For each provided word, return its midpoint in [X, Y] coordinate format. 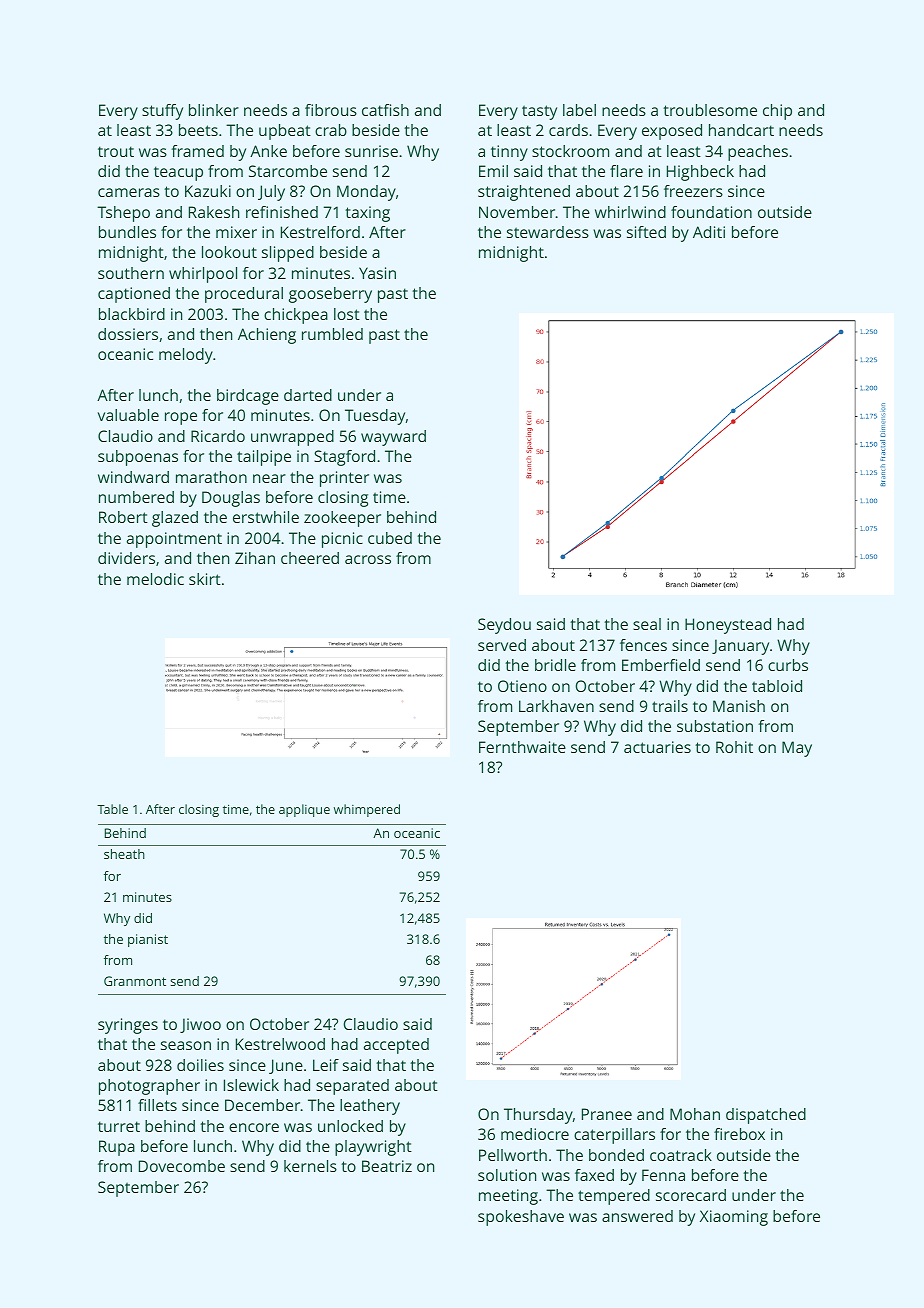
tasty [539, 112]
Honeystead [728, 626]
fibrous [331, 110]
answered [637, 1216]
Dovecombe [182, 1166]
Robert [123, 517]
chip [777, 112]
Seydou [504, 626]
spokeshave [521, 1218]
